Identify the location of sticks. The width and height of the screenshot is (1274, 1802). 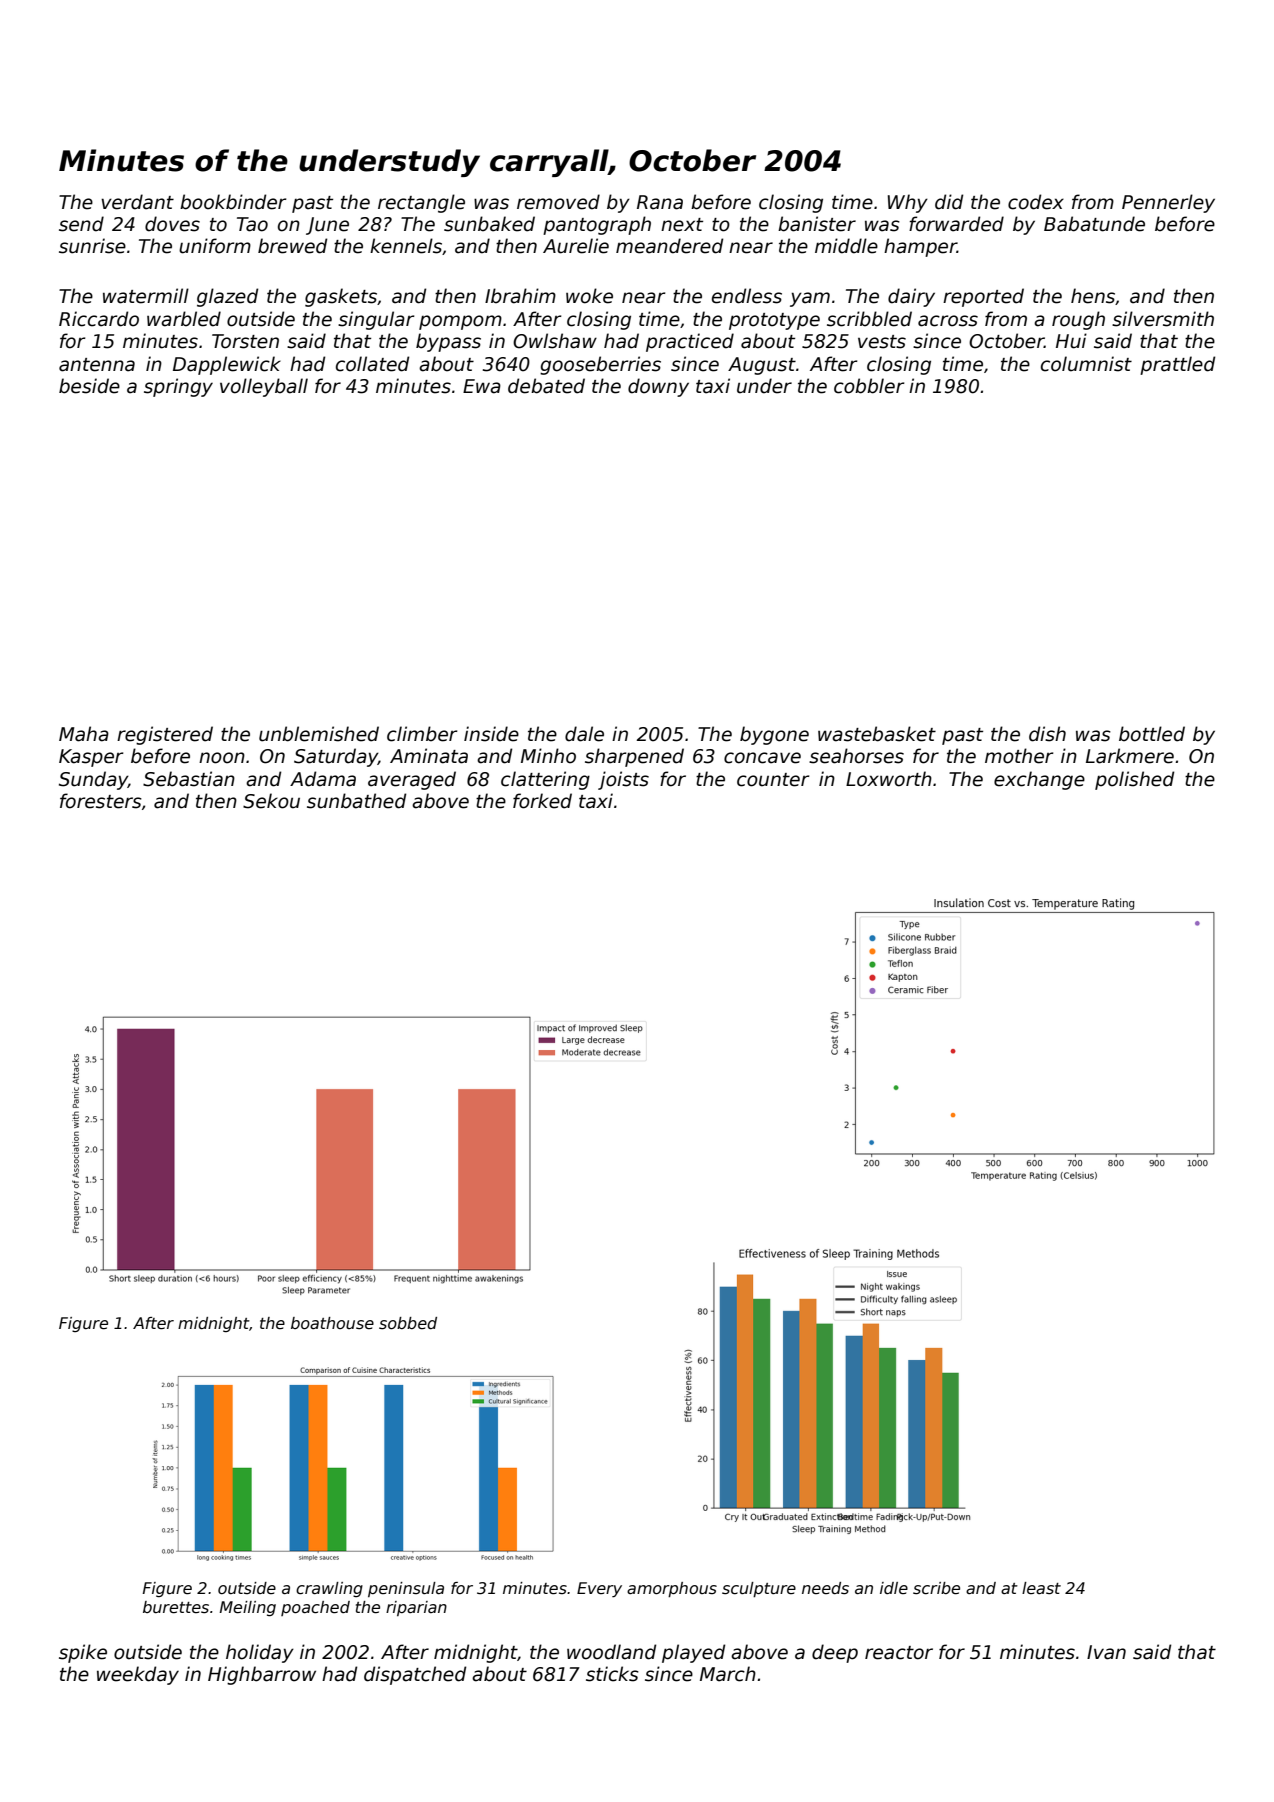
(612, 1674).
